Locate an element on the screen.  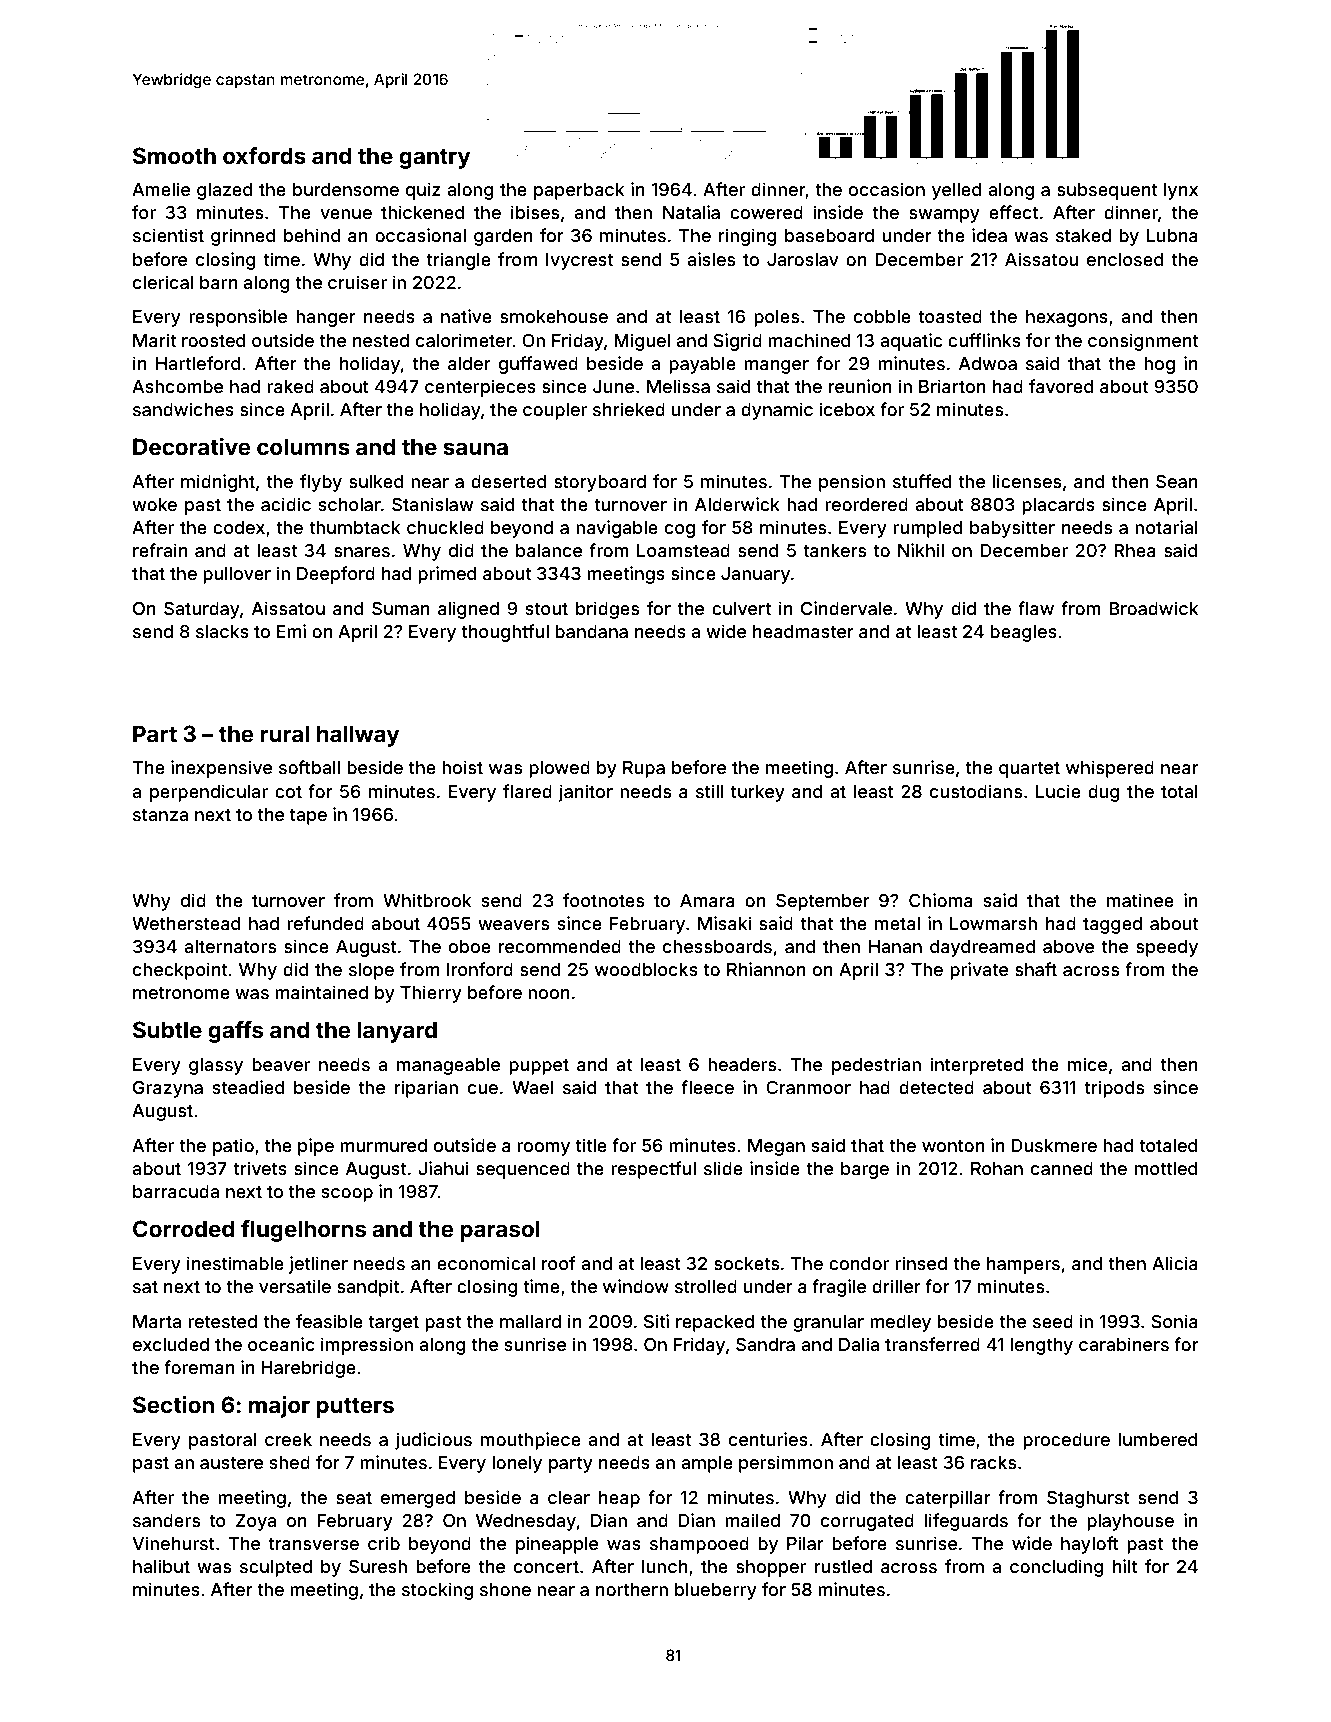
still is located at coordinates (709, 791).
